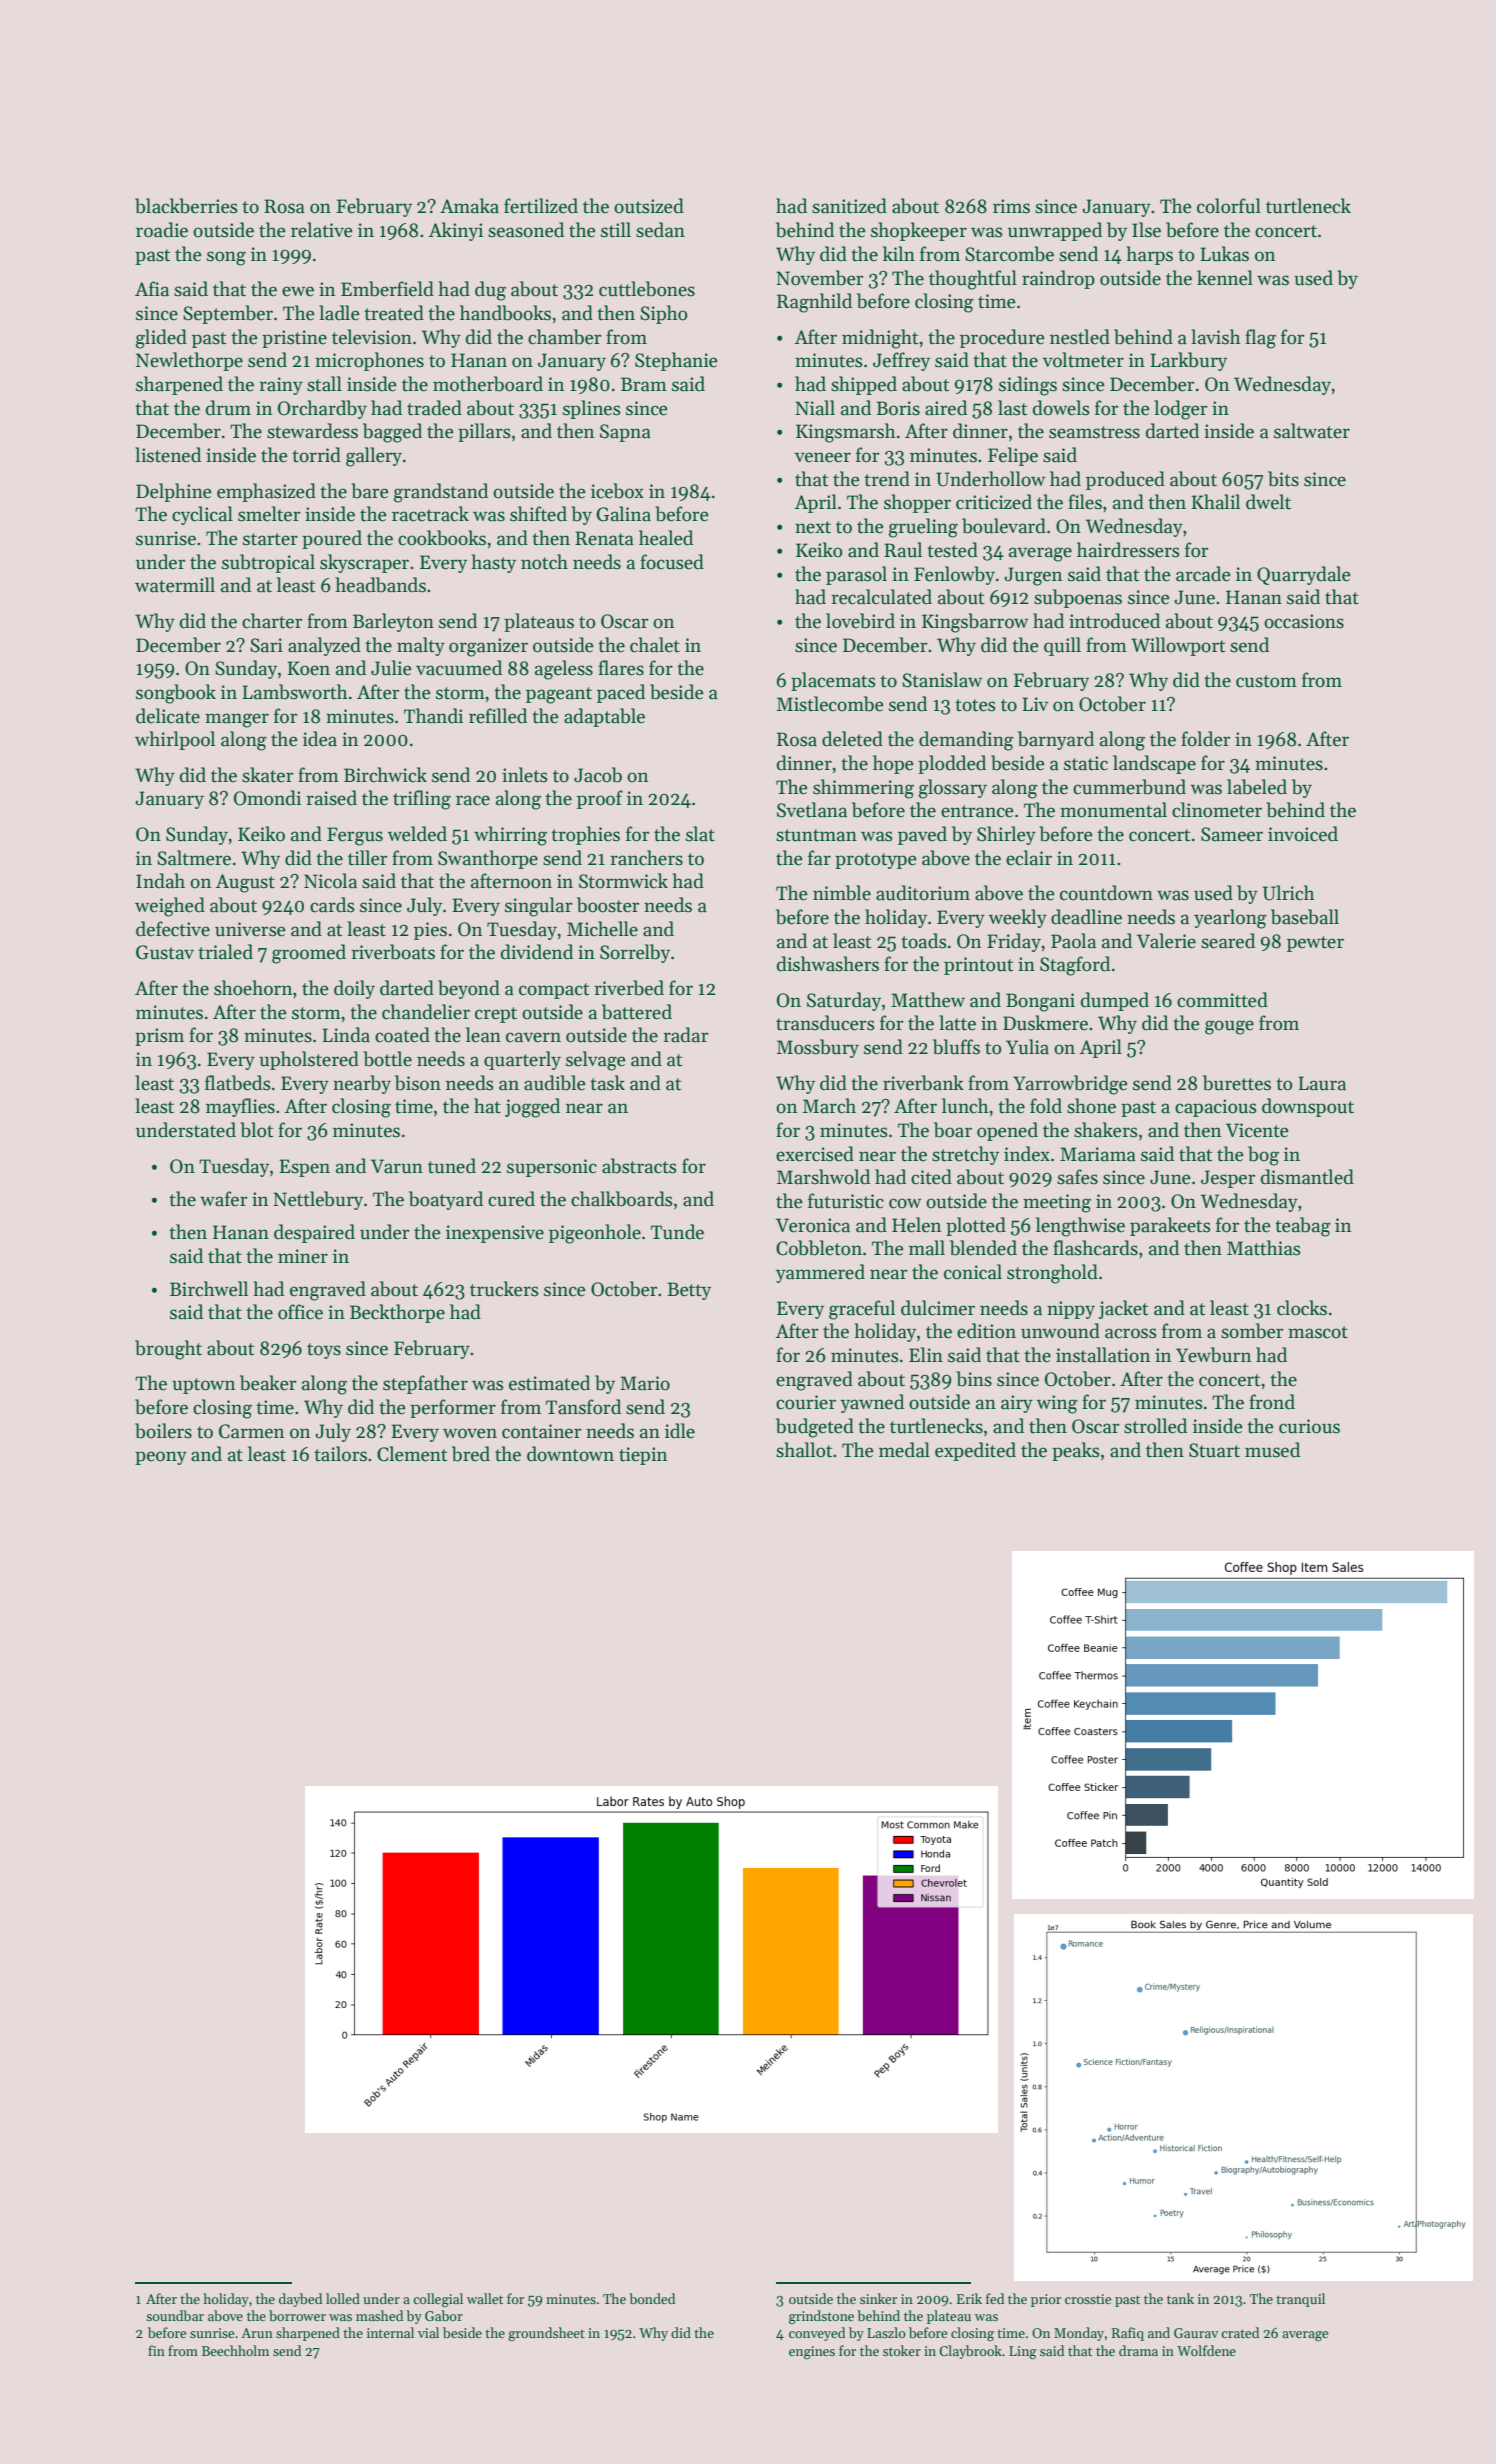 The image size is (1496, 2464). I want to click on tiepin, so click(643, 1456).
